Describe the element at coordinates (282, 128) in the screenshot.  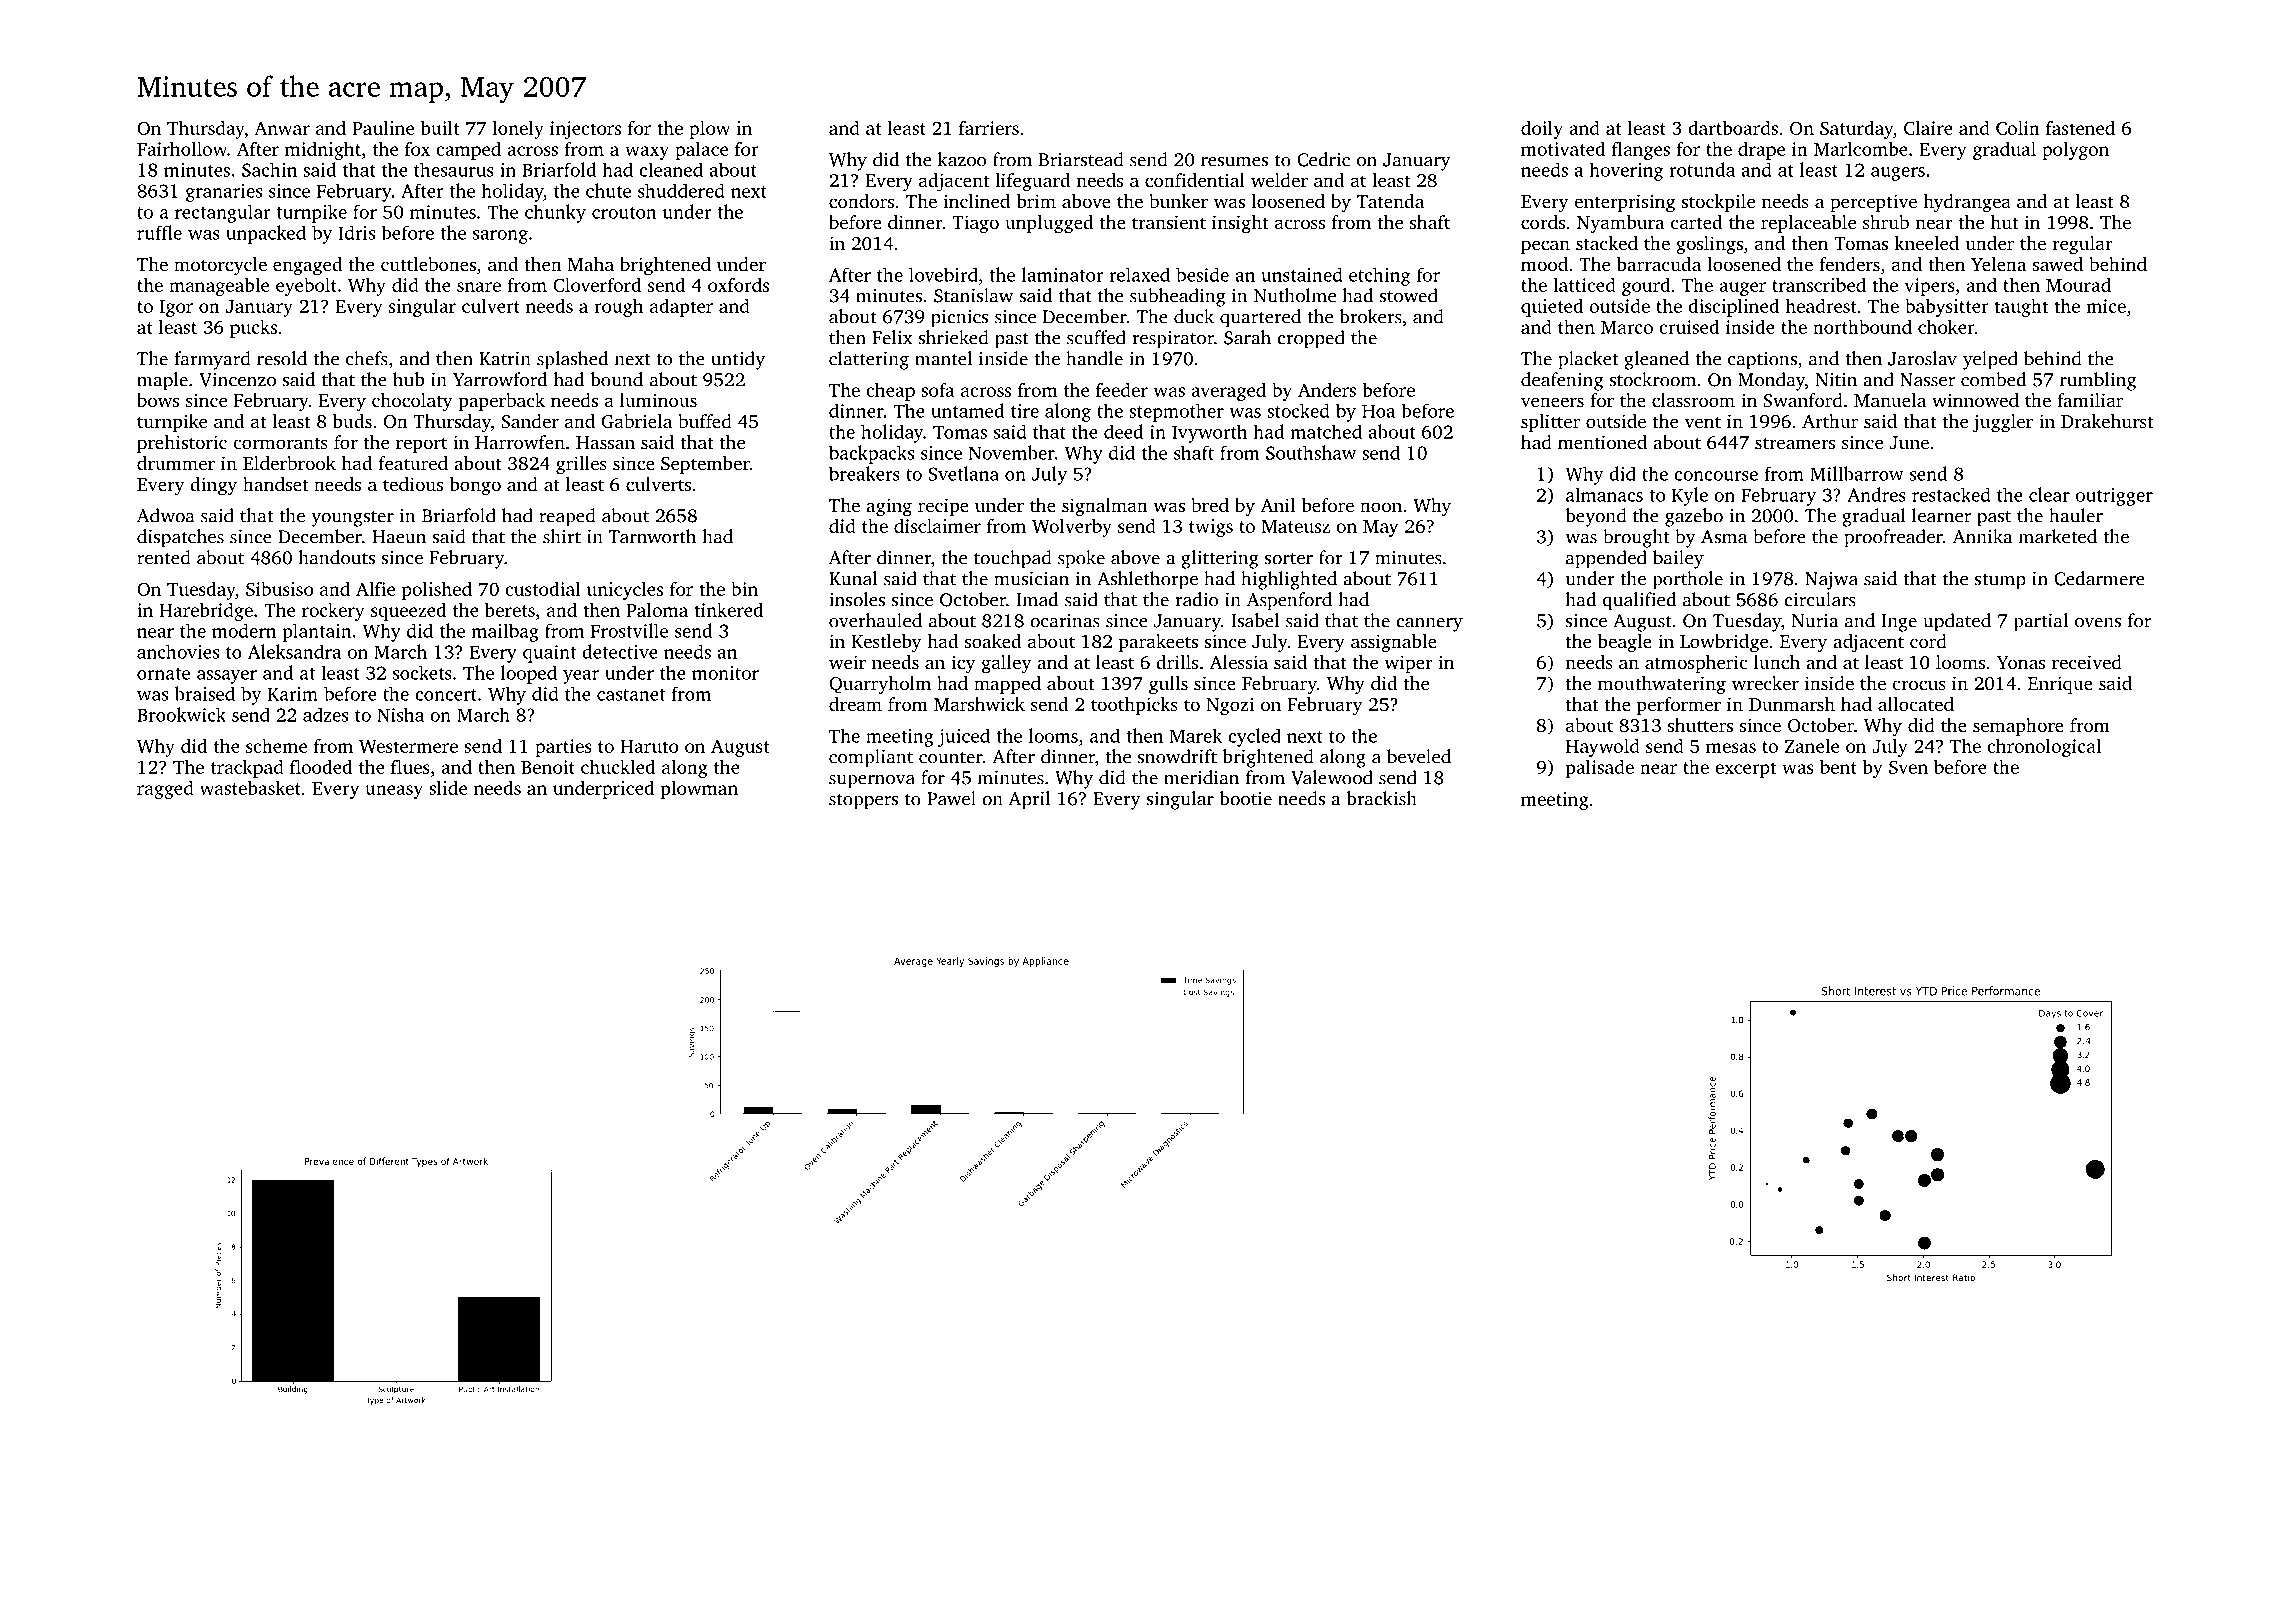
I see `Anwar` at that location.
